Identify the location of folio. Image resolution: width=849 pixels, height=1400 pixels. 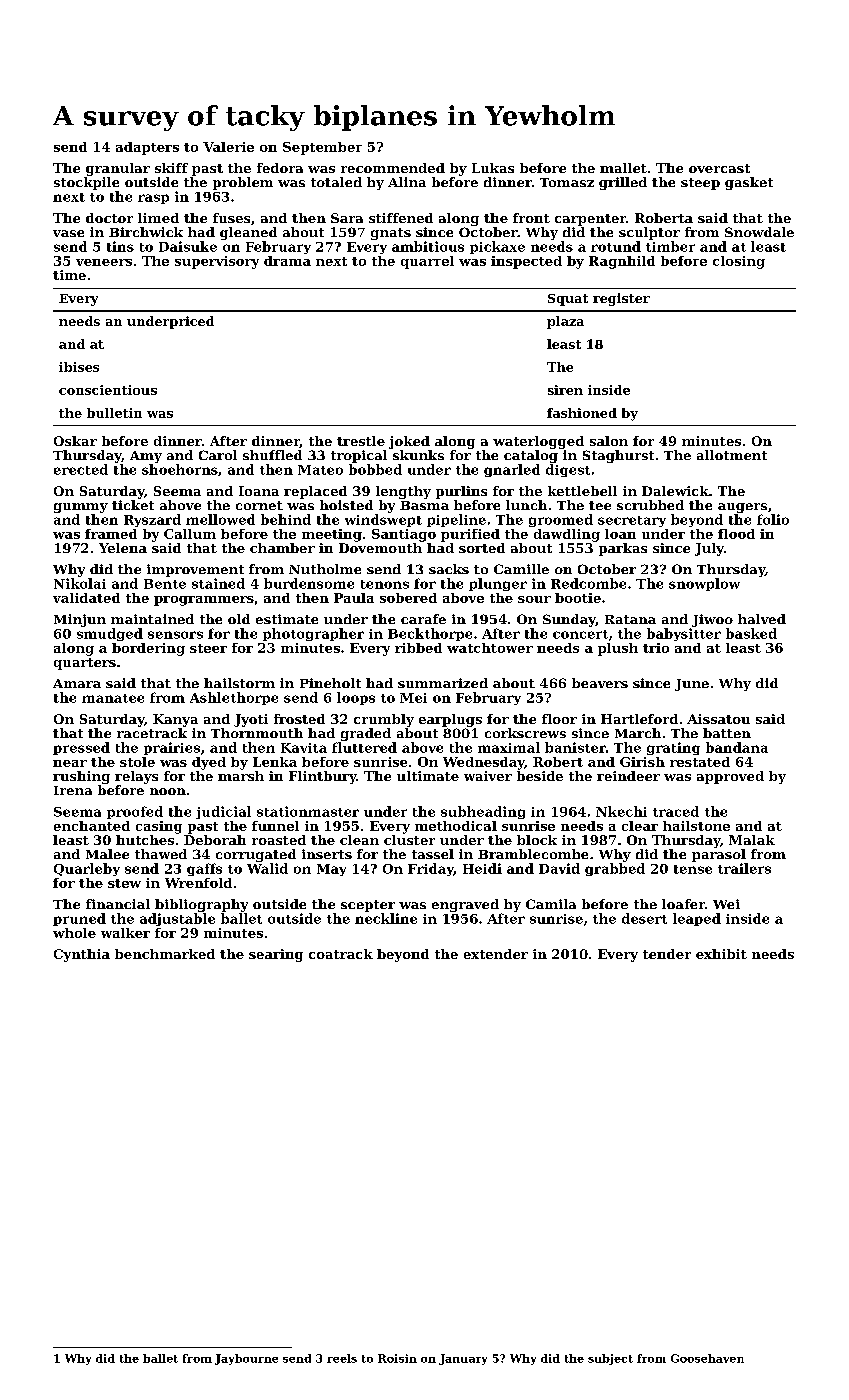
(773, 519).
